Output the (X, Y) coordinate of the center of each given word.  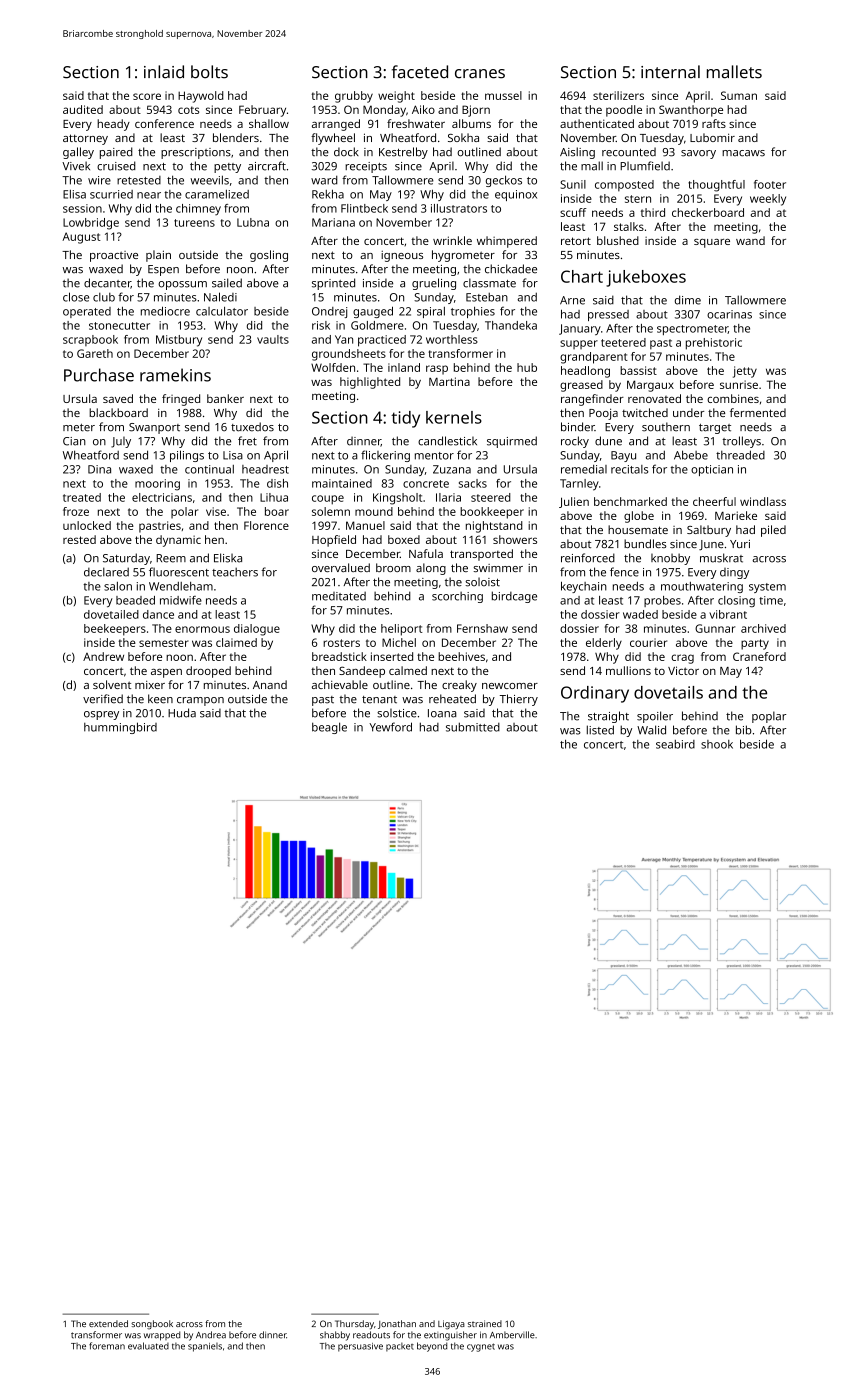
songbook (152, 1325)
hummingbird (120, 728)
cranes (480, 74)
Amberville (512, 1335)
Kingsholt (397, 499)
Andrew (103, 656)
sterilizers (618, 95)
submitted (473, 727)
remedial (584, 469)
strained (485, 1323)
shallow (269, 123)
